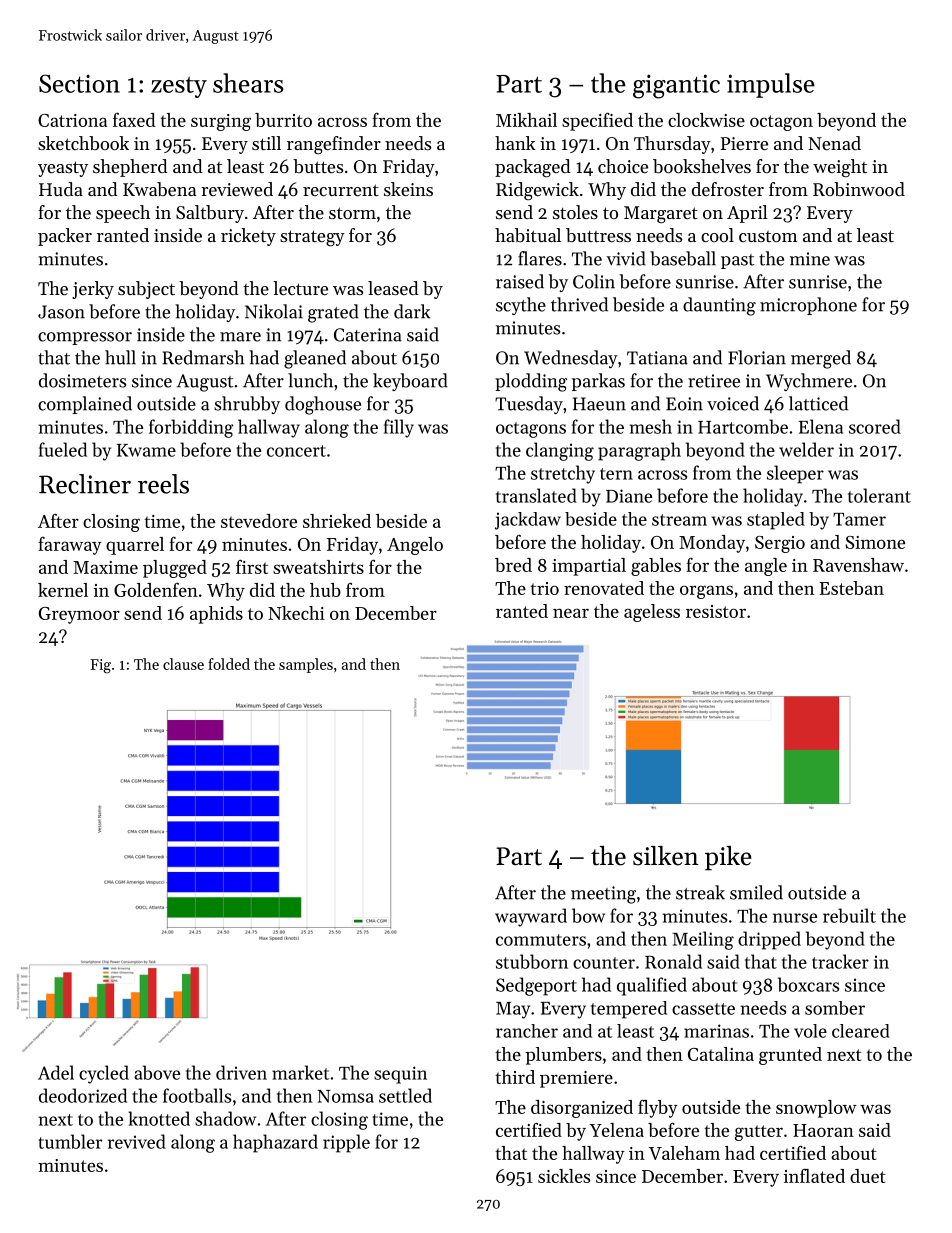 This page has width=952, height=1233. I want to click on grunted, so click(790, 1056).
